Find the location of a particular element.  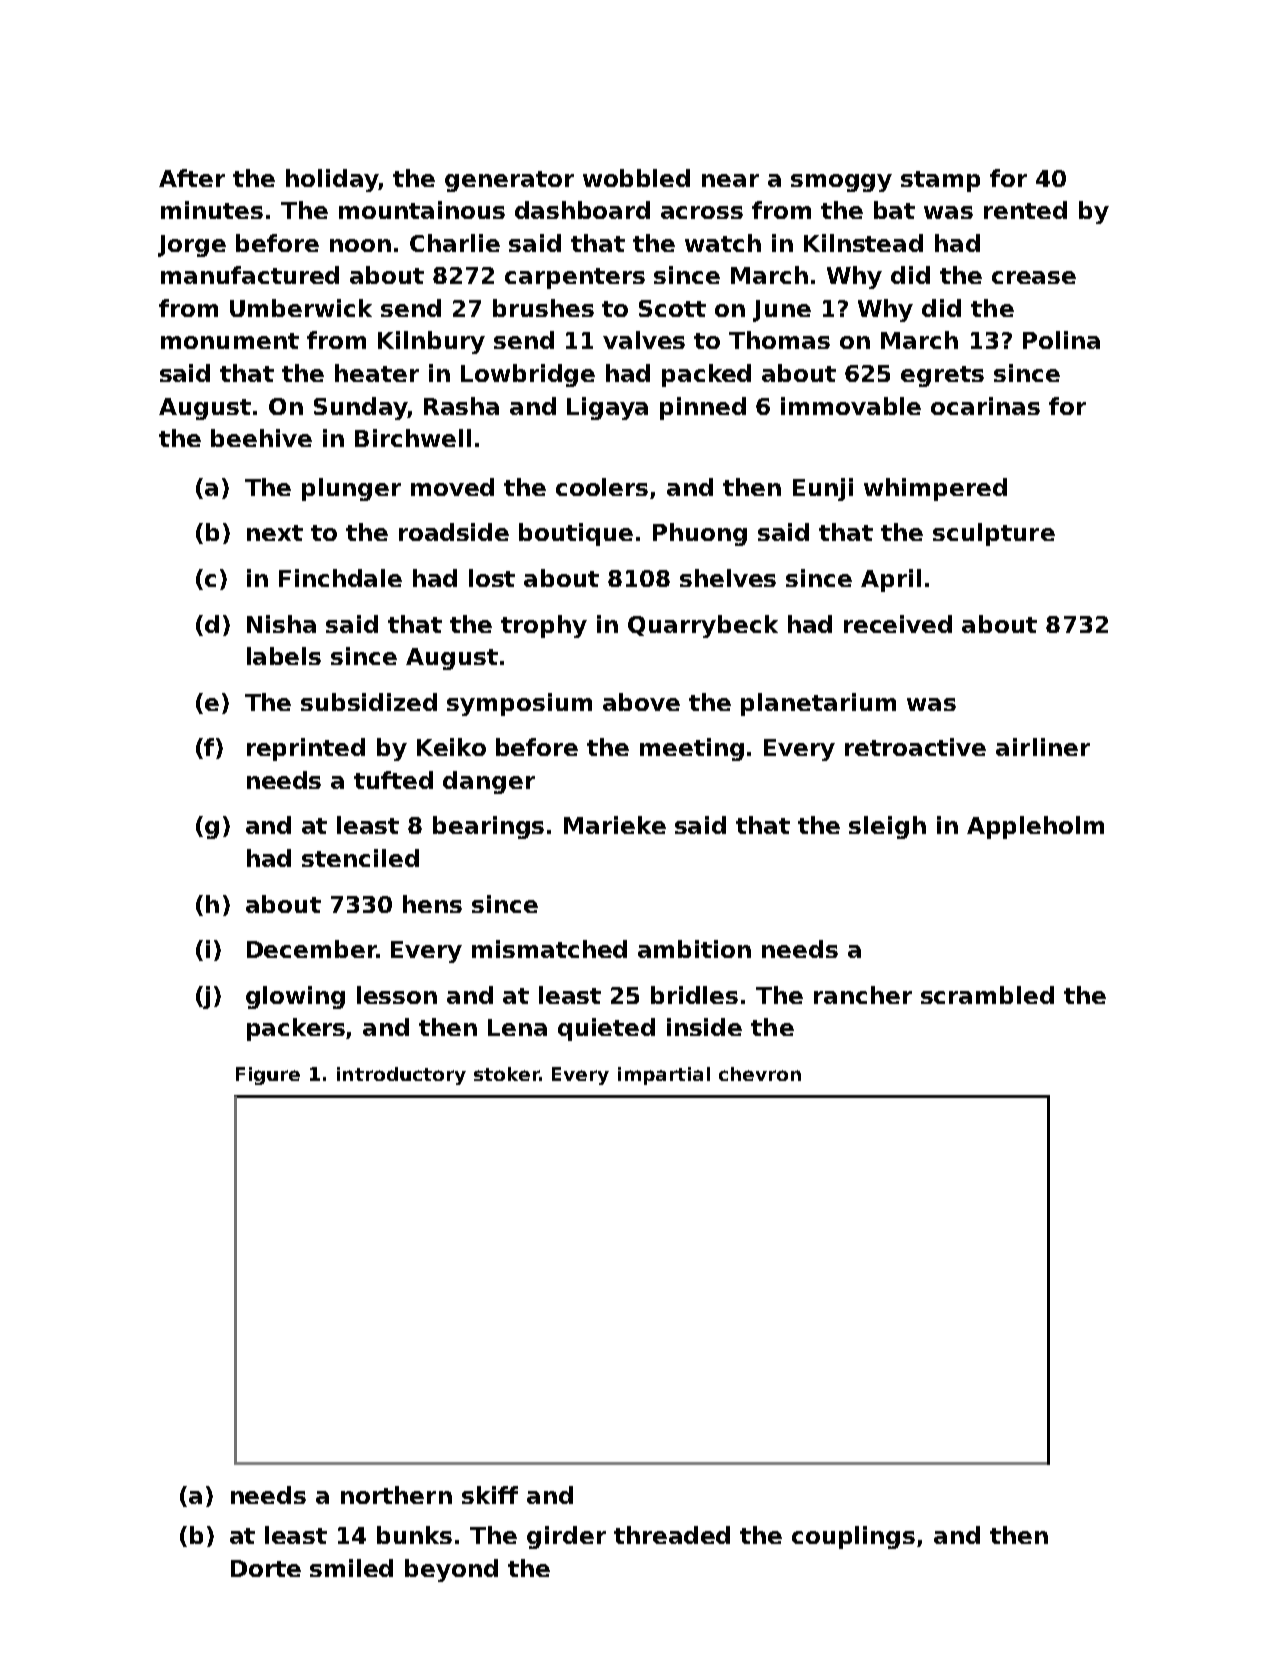

rented is located at coordinates (1025, 210).
